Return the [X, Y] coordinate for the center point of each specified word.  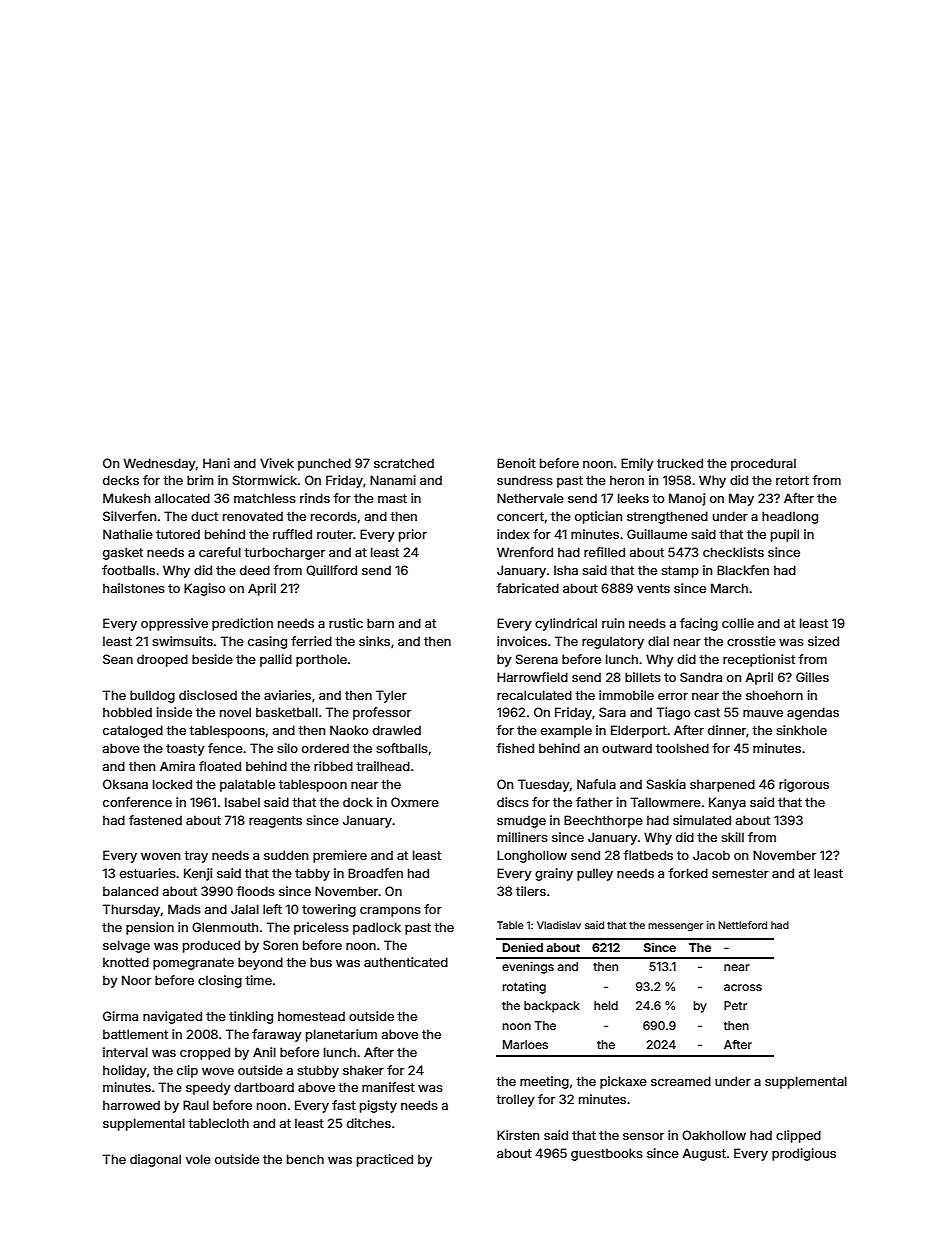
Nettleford [742, 925]
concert [520, 516]
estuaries [148, 873]
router [335, 534]
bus [321, 962]
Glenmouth [225, 927]
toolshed [682, 748]
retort [792, 480]
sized [823, 641]
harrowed [131, 1105]
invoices [522, 641]
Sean [118, 659]
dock [358, 802]
